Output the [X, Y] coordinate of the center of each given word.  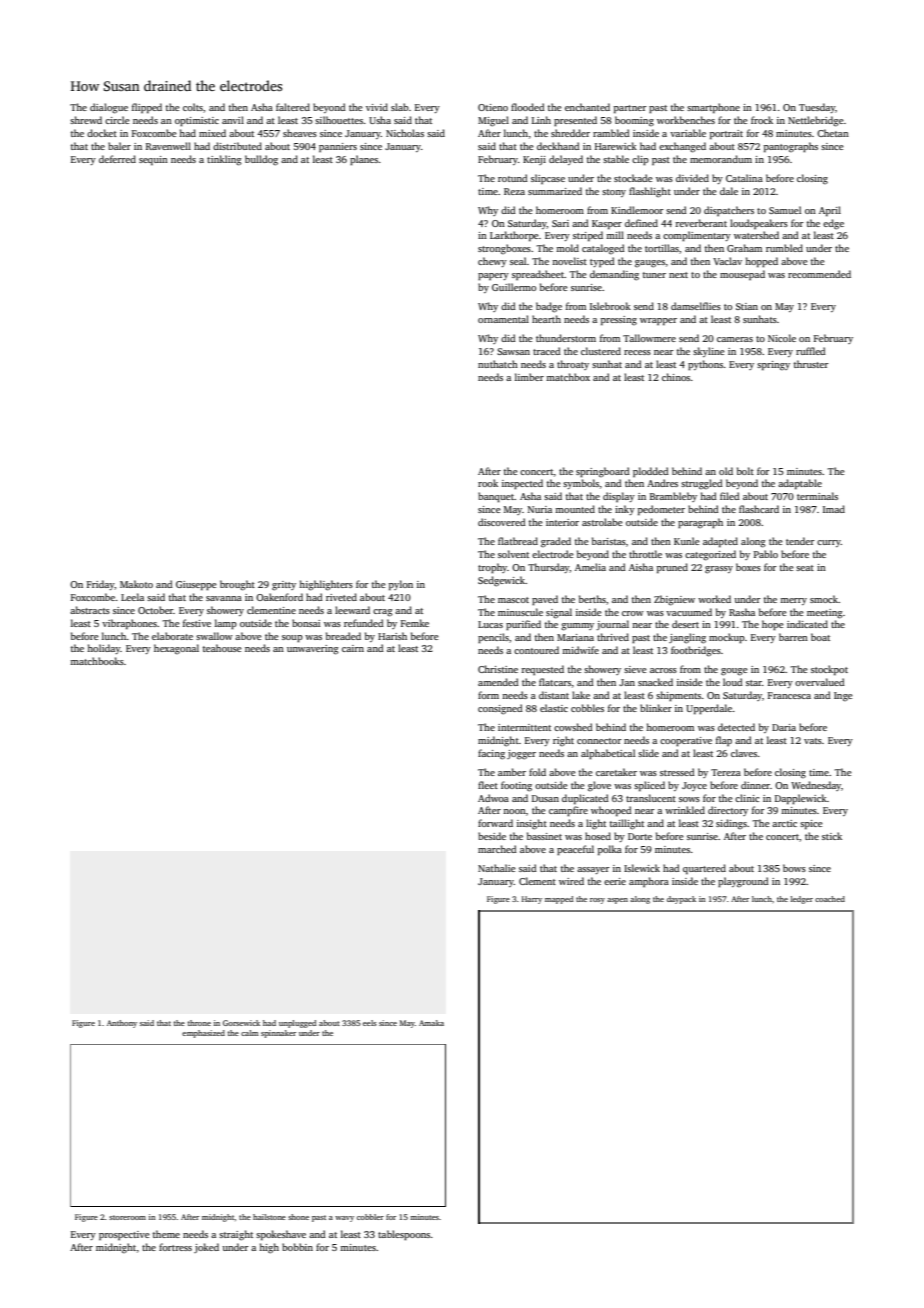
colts [193, 107]
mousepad [742, 275]
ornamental [503, 319]
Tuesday [817, 108]
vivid [377, 107]
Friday [101, 585]
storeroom [127, 1217]
